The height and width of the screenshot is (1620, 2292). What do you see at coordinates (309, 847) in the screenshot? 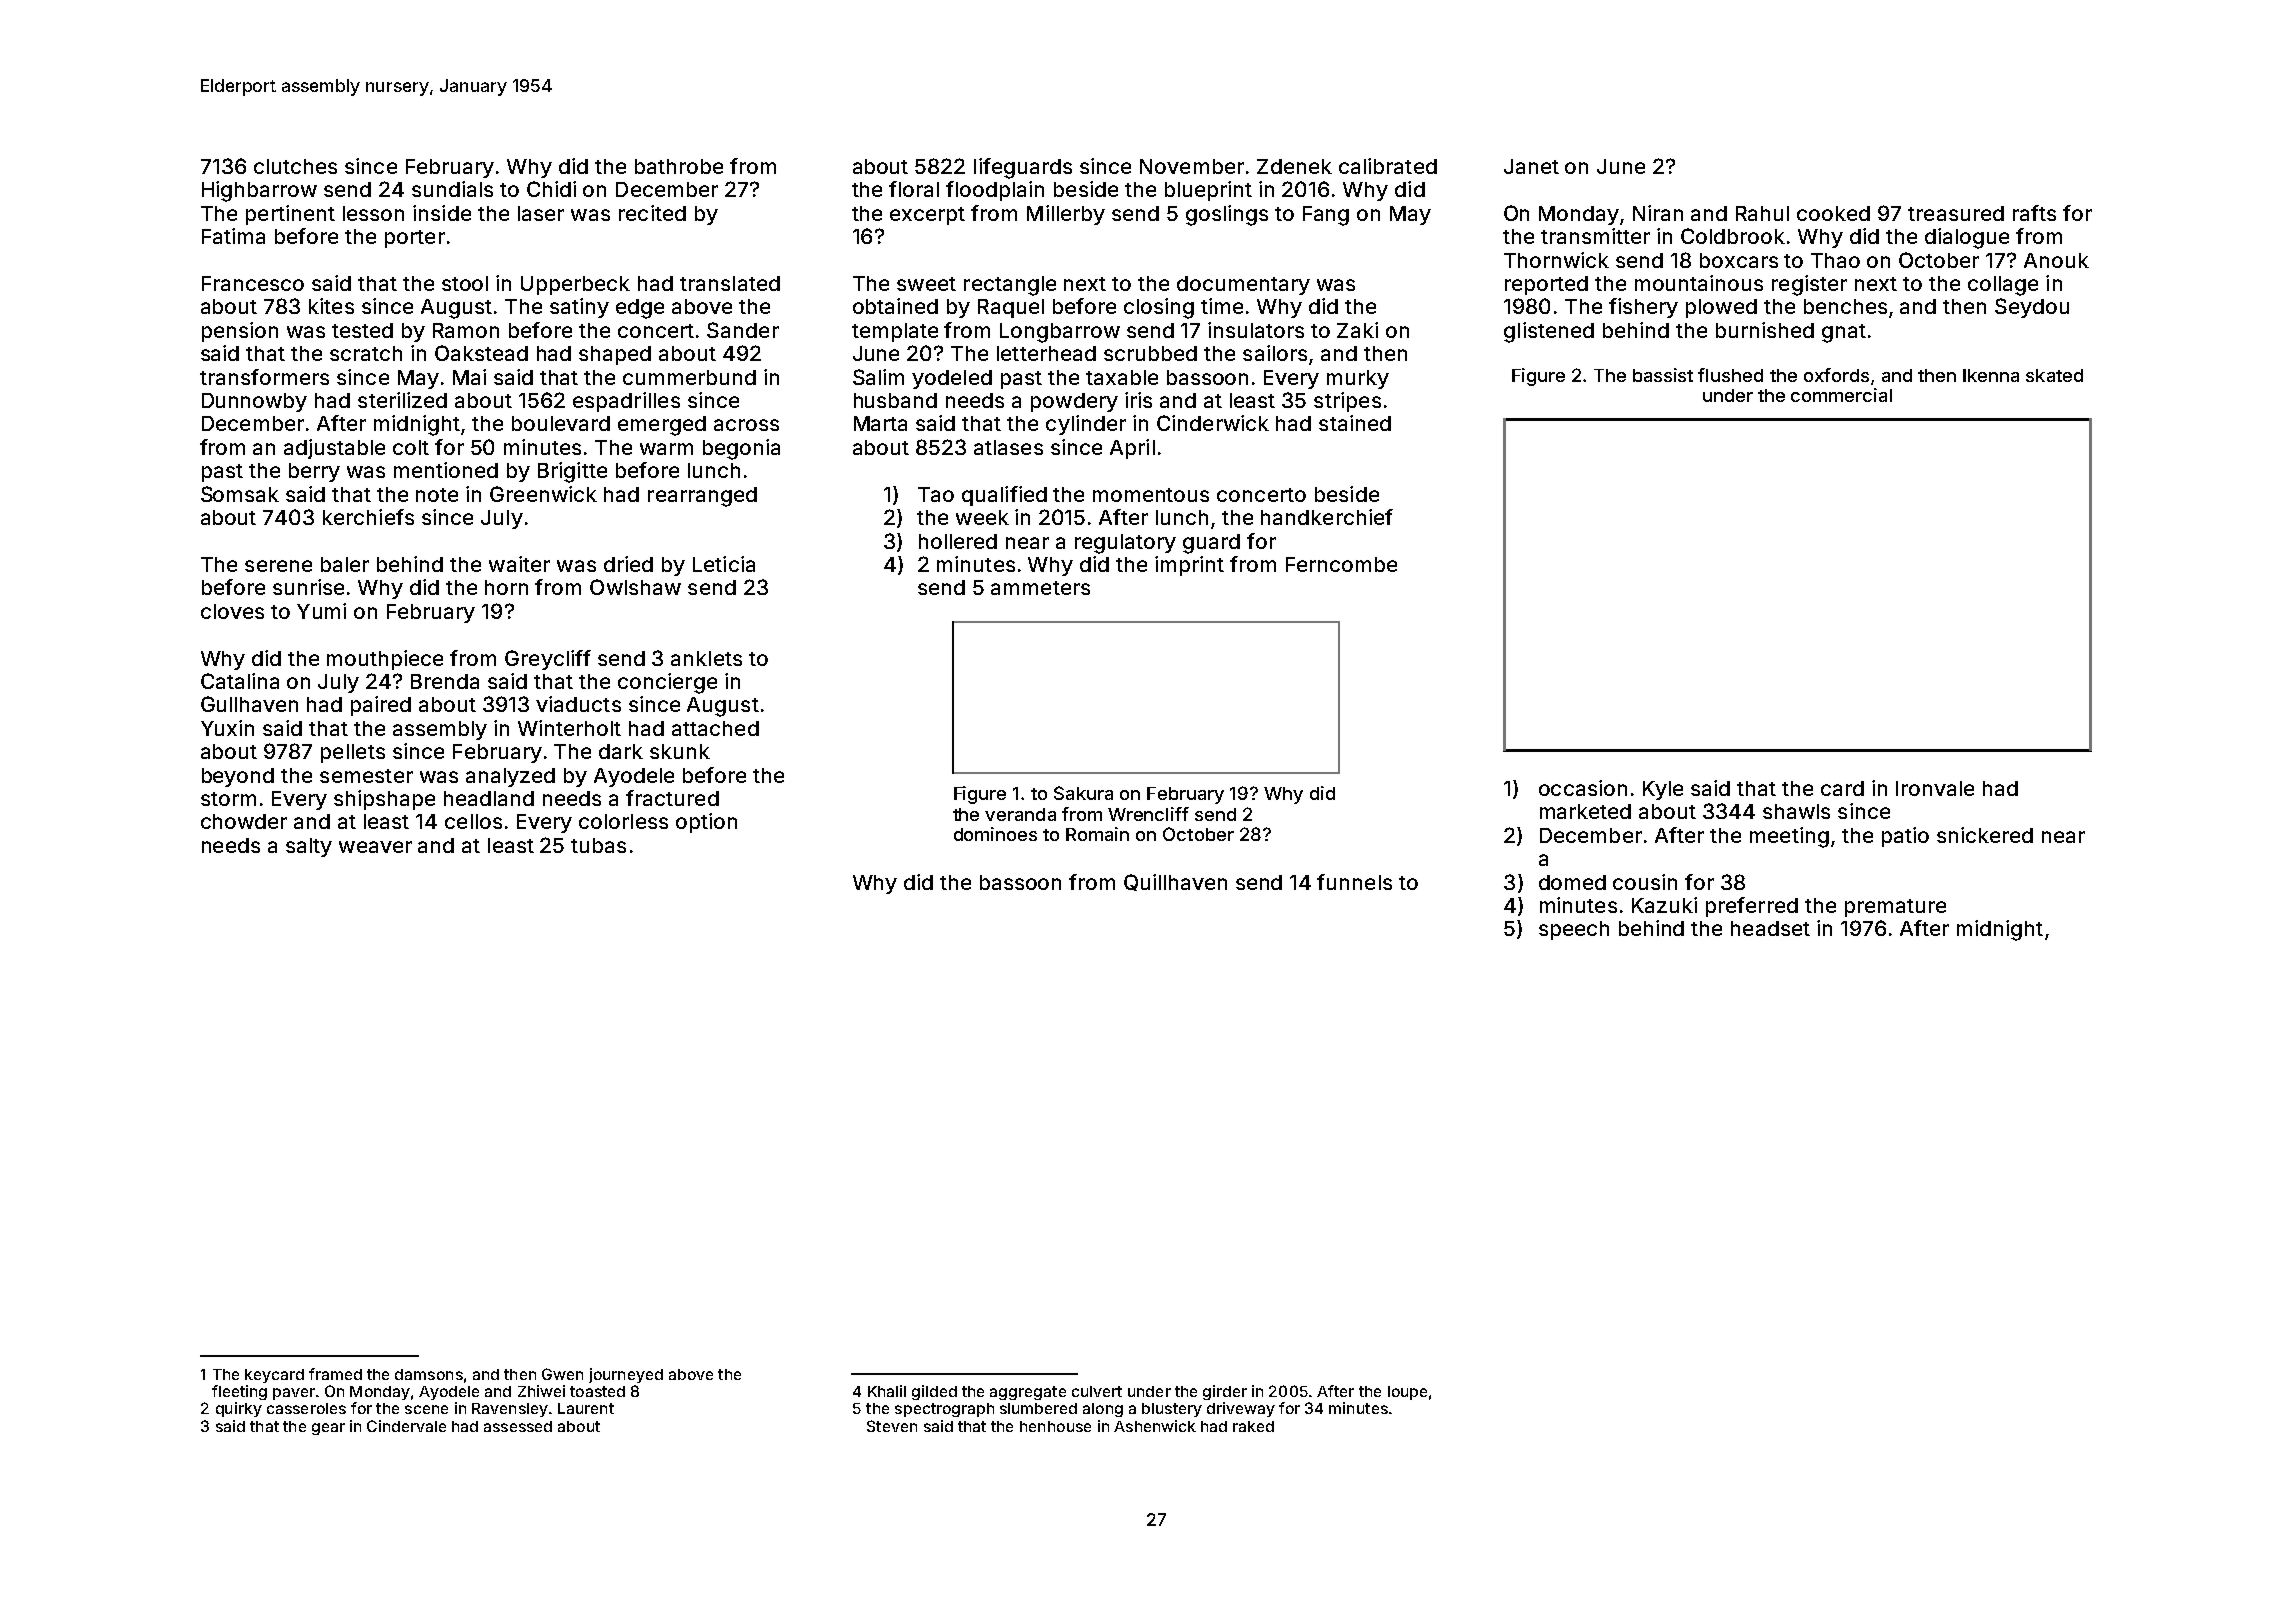
I see `salty` at bounding box center [309, 847].
